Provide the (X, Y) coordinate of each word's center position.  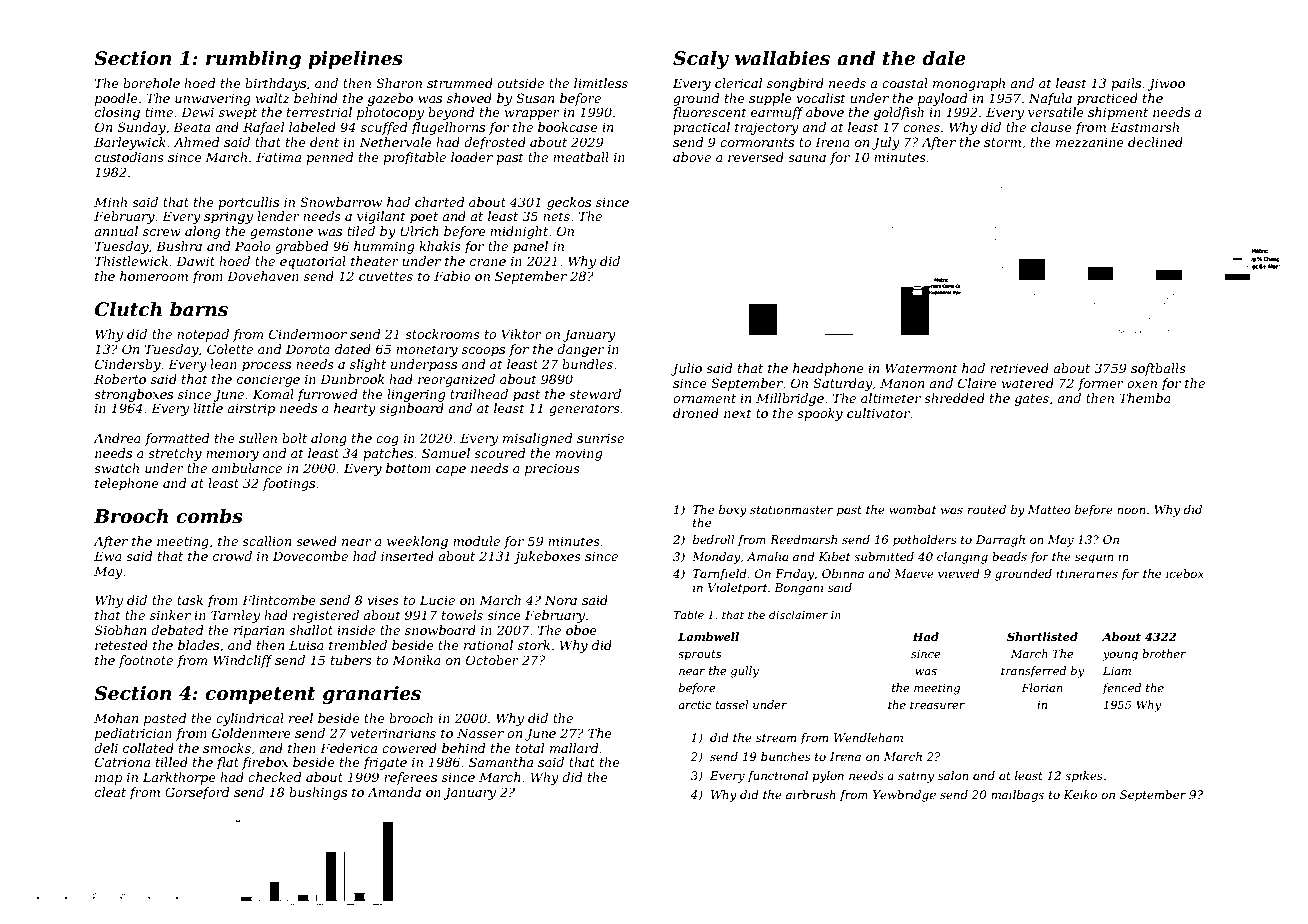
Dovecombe (310, 556)
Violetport (737, 589)
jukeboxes (547, 557)
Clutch (128, 309)
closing (117, 113)
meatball (581, 157)
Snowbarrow (341, 202)
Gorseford (197, 793)
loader (472, 157)
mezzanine (1090, 143)
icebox (1185, 573)
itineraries (1087, 573)
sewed (316, 541)
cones (921, 128)
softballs (1158, 369)
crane (488, 262)
